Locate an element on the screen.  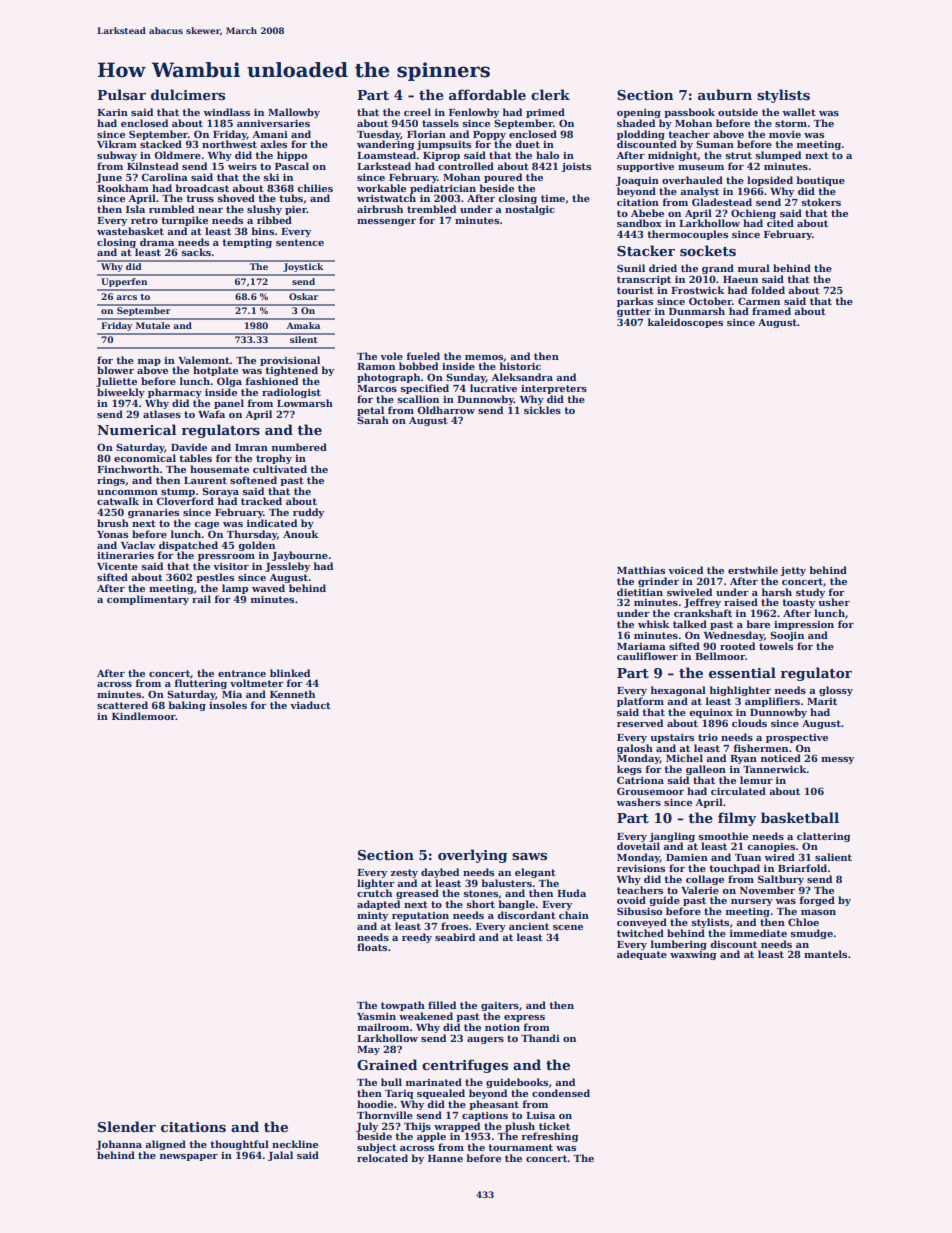
sacks is located at coordinates (196, 252).
